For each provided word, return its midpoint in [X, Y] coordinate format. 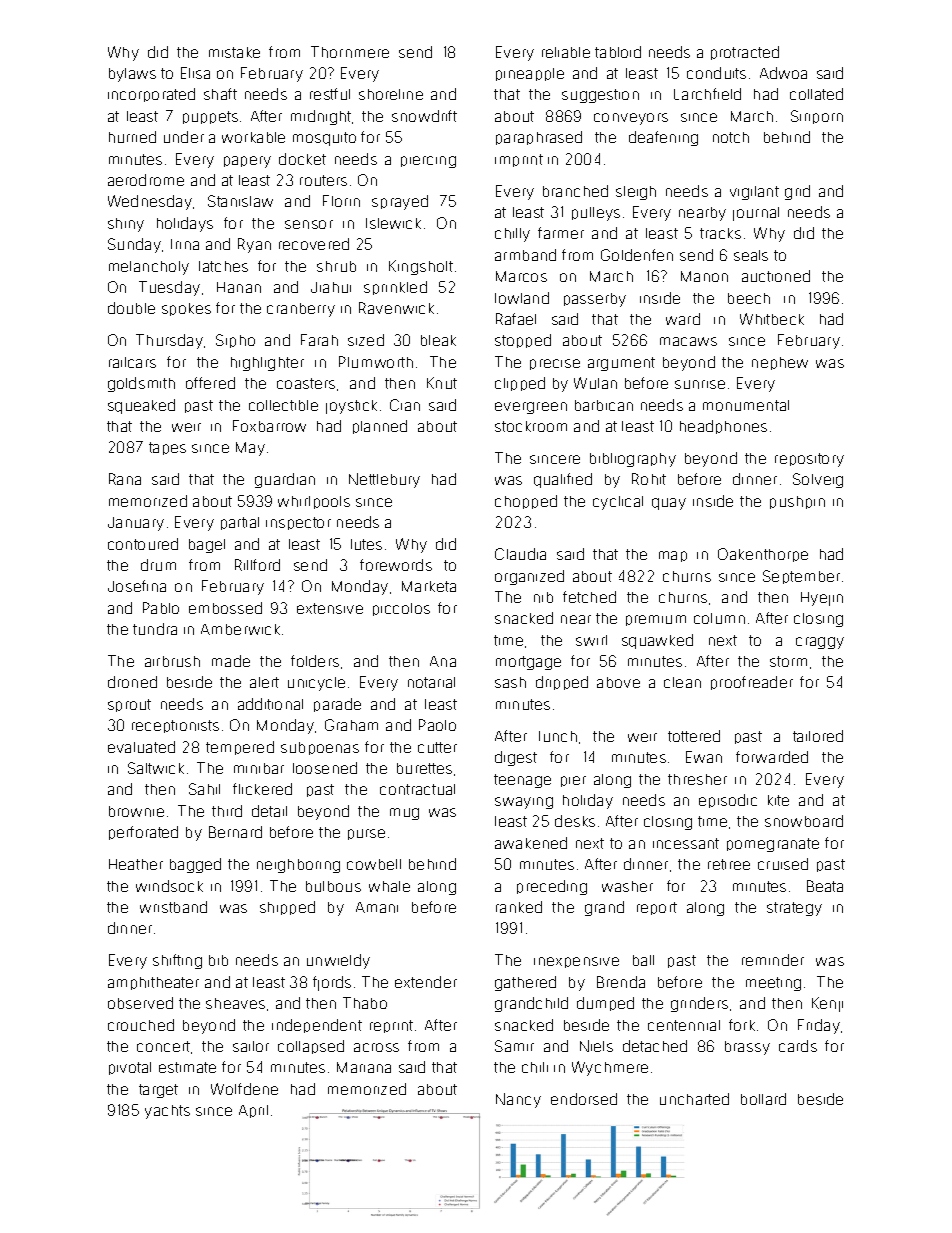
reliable [566, 52]
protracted [745, 53]
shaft [220, 94]
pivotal [130, 1068]
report [657, 908]
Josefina [137, 586]
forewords [396, 565]
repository [809, 460]
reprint [391, 1026]
